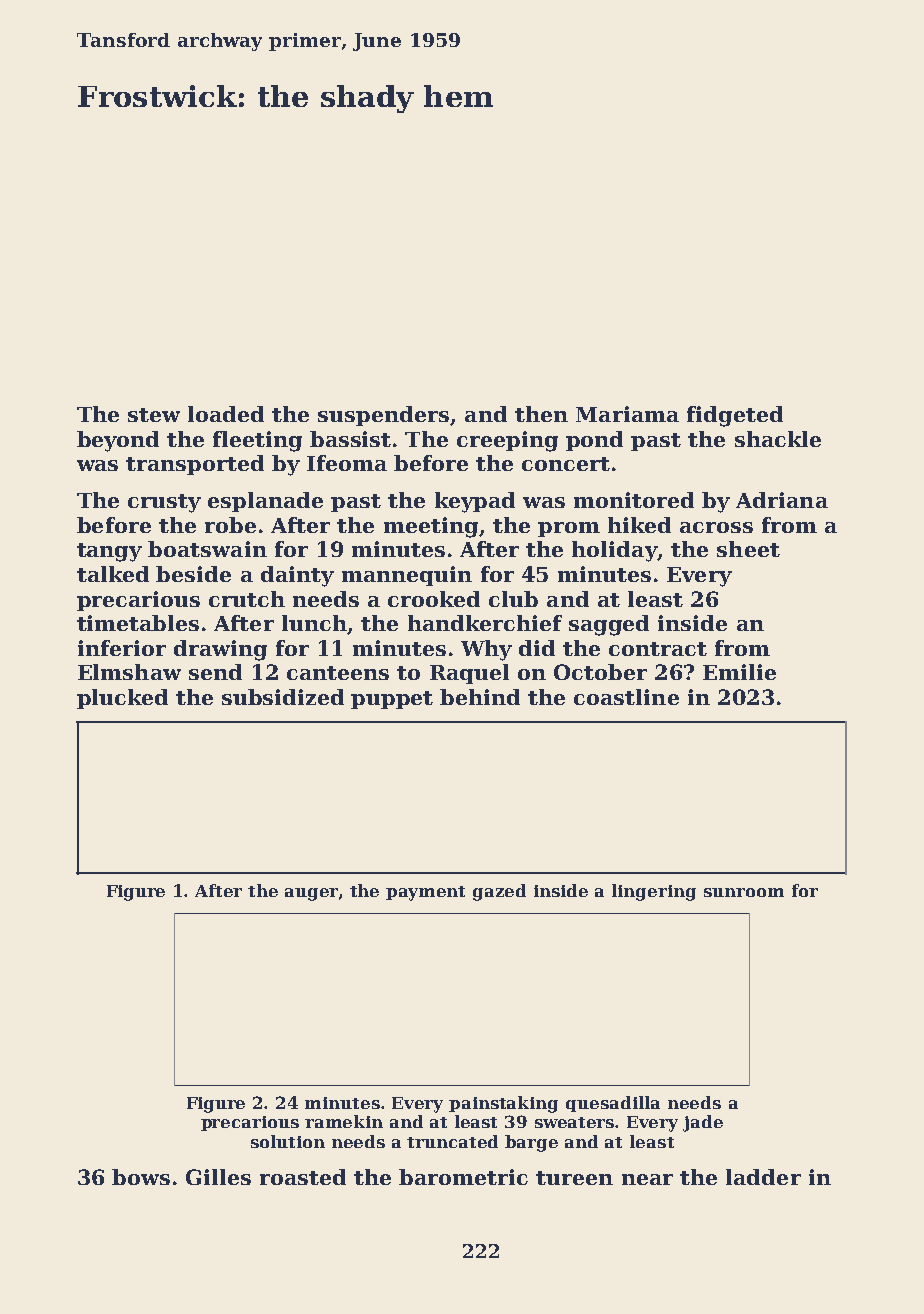  What do you see at coordinates (288, 1141) in the screenshot?
I see `solution` at bounding box center [288, 1141].
